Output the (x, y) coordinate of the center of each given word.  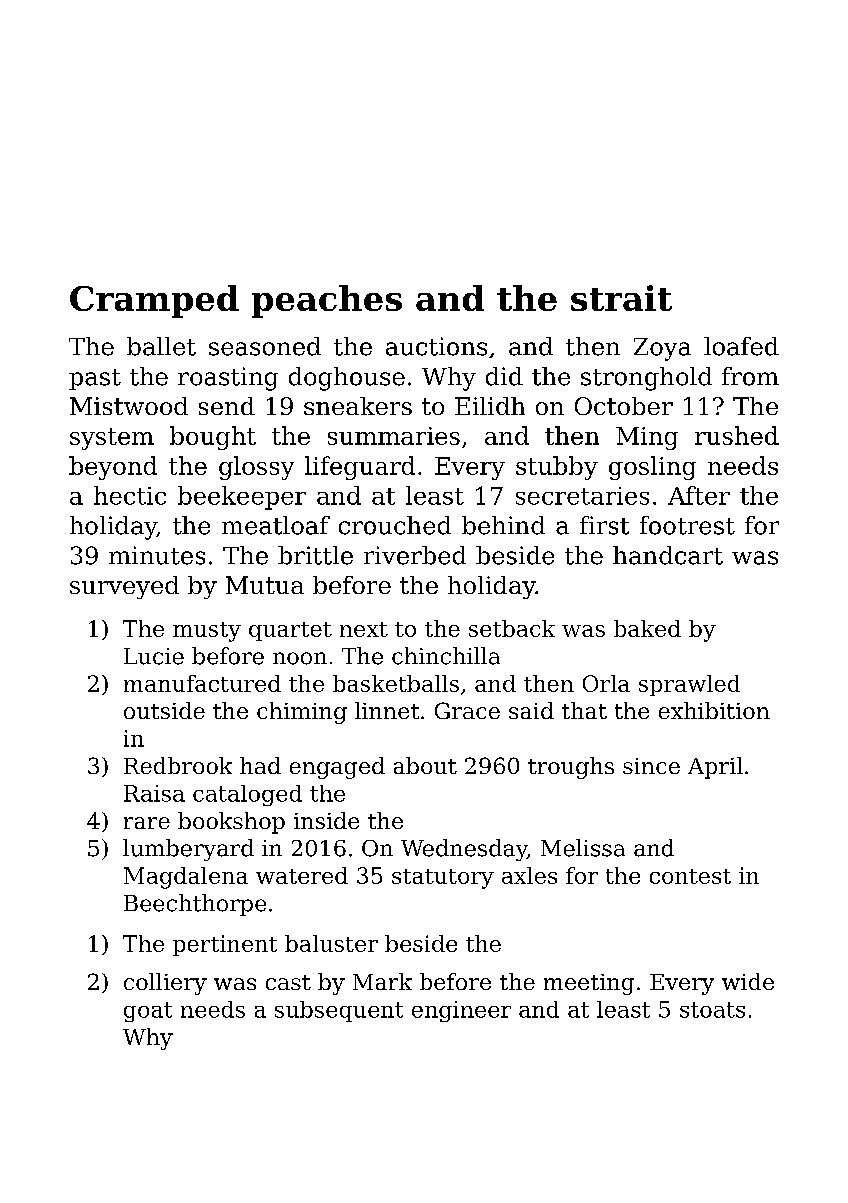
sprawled (689, 685)
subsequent (339, 1011)
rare (147, 823)
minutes (157, 555)
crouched (395, 525)
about (425, 765)
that (584, 710)
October (624, 406)
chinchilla (446, 656)
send (227, 406)
